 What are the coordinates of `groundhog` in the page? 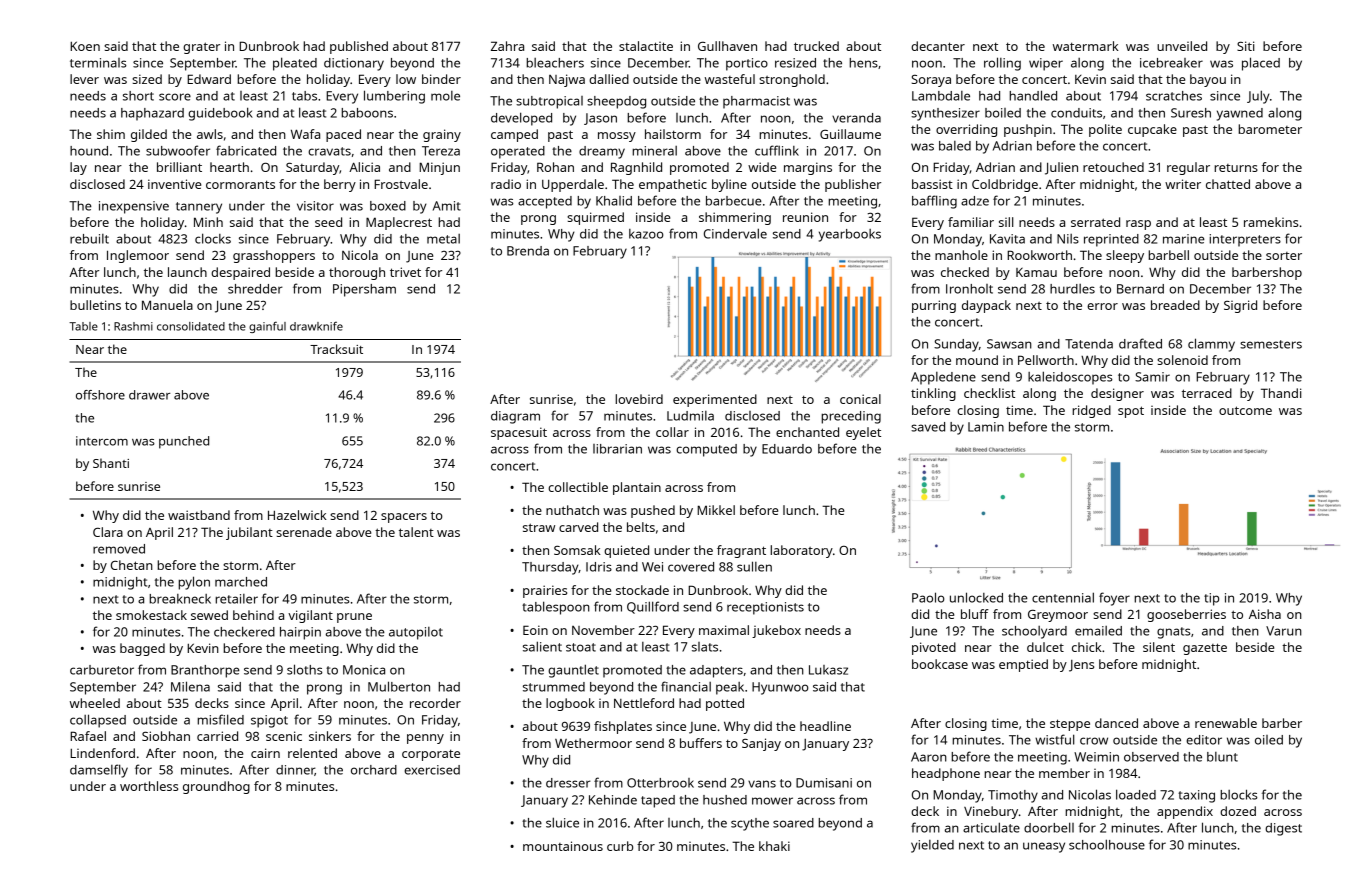 It's located at (216, 787).
